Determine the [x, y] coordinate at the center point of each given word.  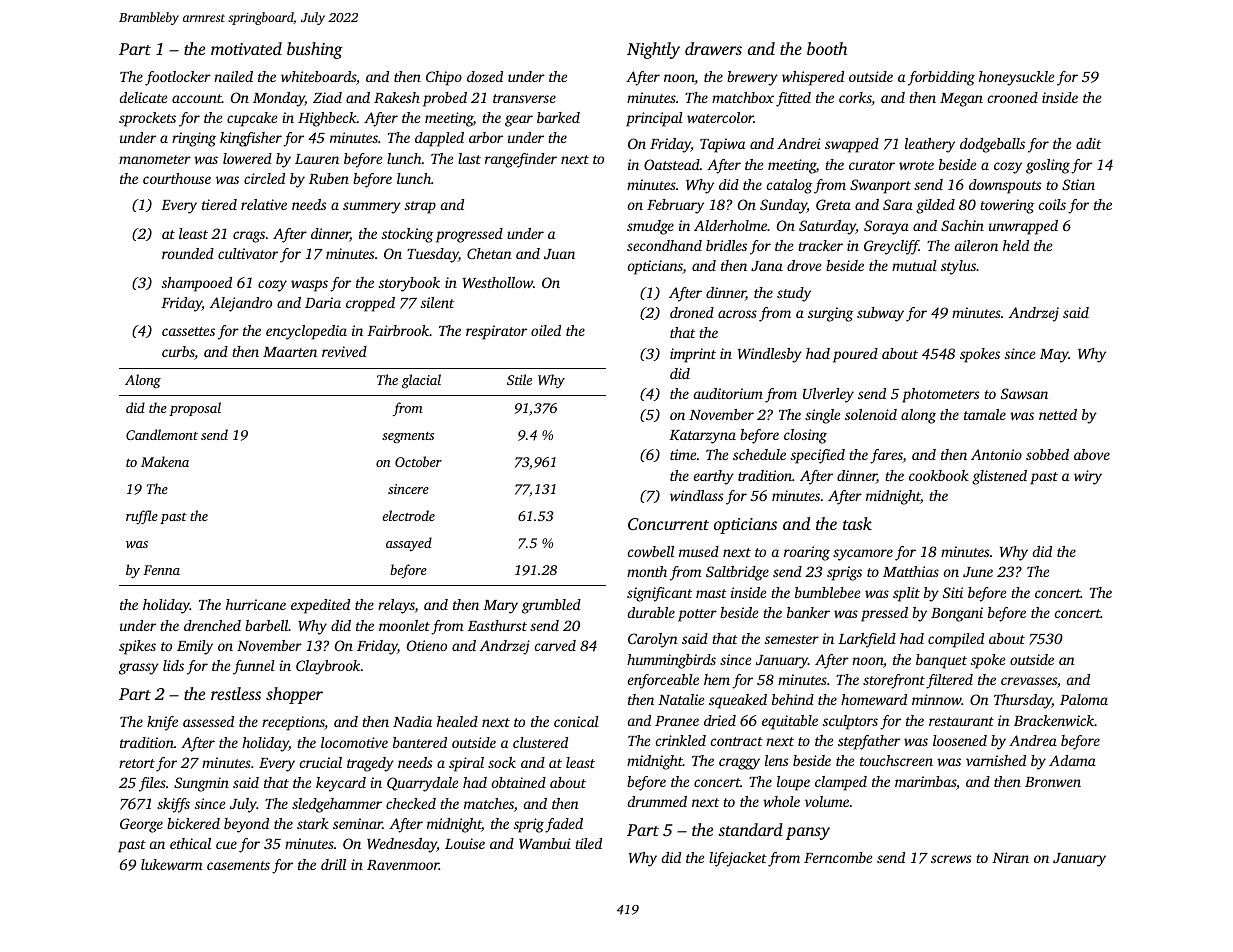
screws [951, 859]
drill [333, 864]
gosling [1048, 166]
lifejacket [738, 859]
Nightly [653, 50]
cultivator [248, 253]
